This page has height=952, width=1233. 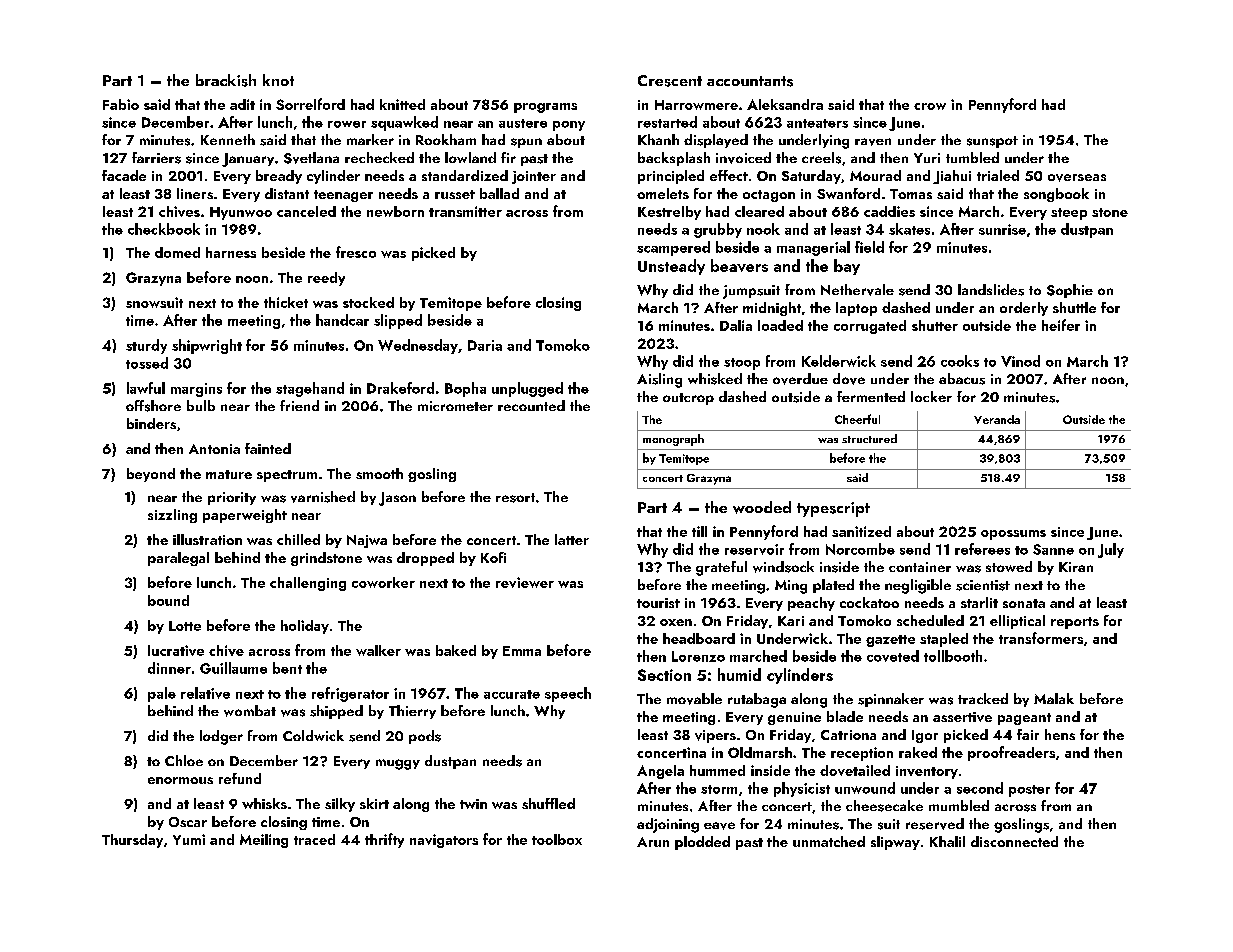 I want to click on sizzling, so click(x=172, y=516).
